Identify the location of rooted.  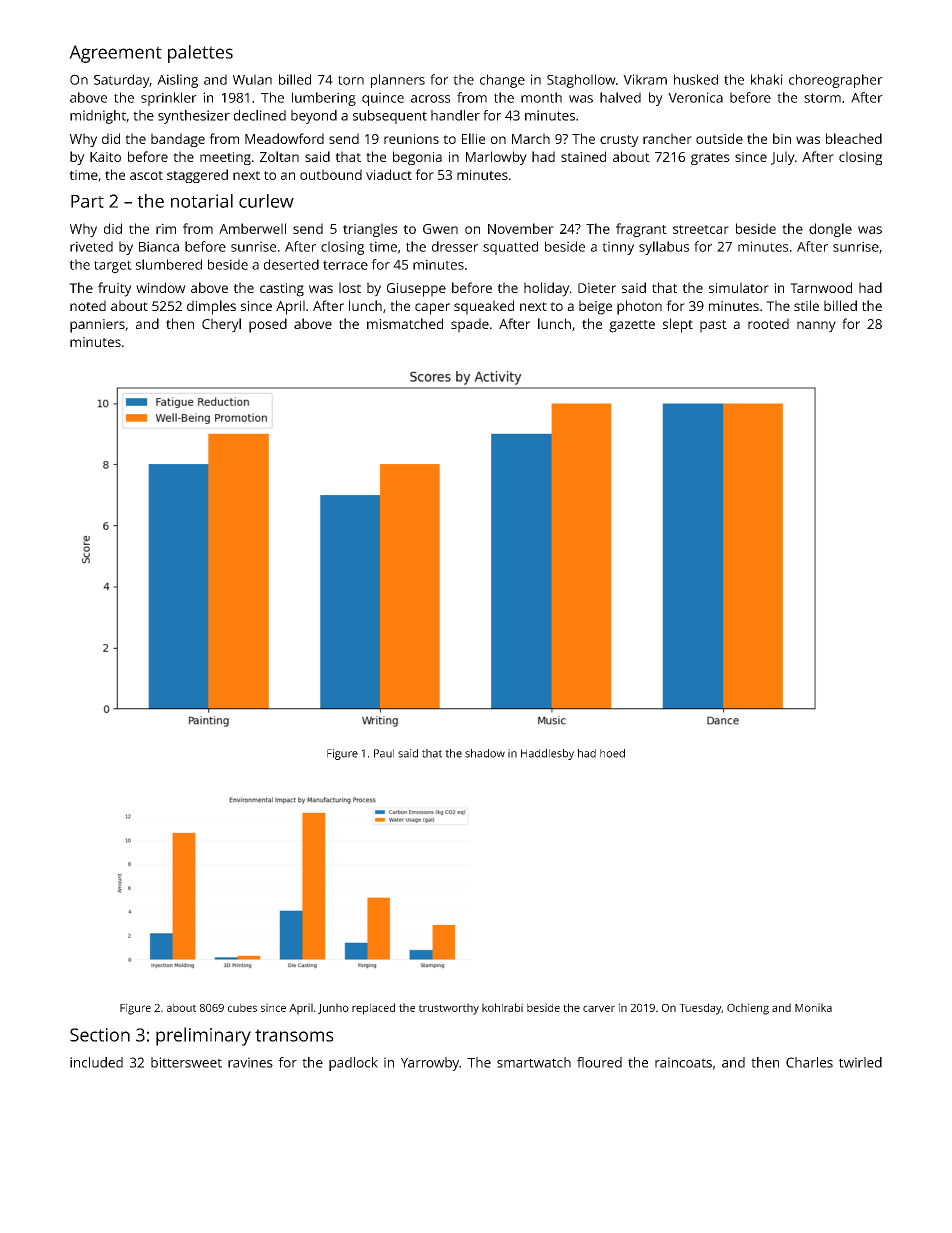
(768, 323).
